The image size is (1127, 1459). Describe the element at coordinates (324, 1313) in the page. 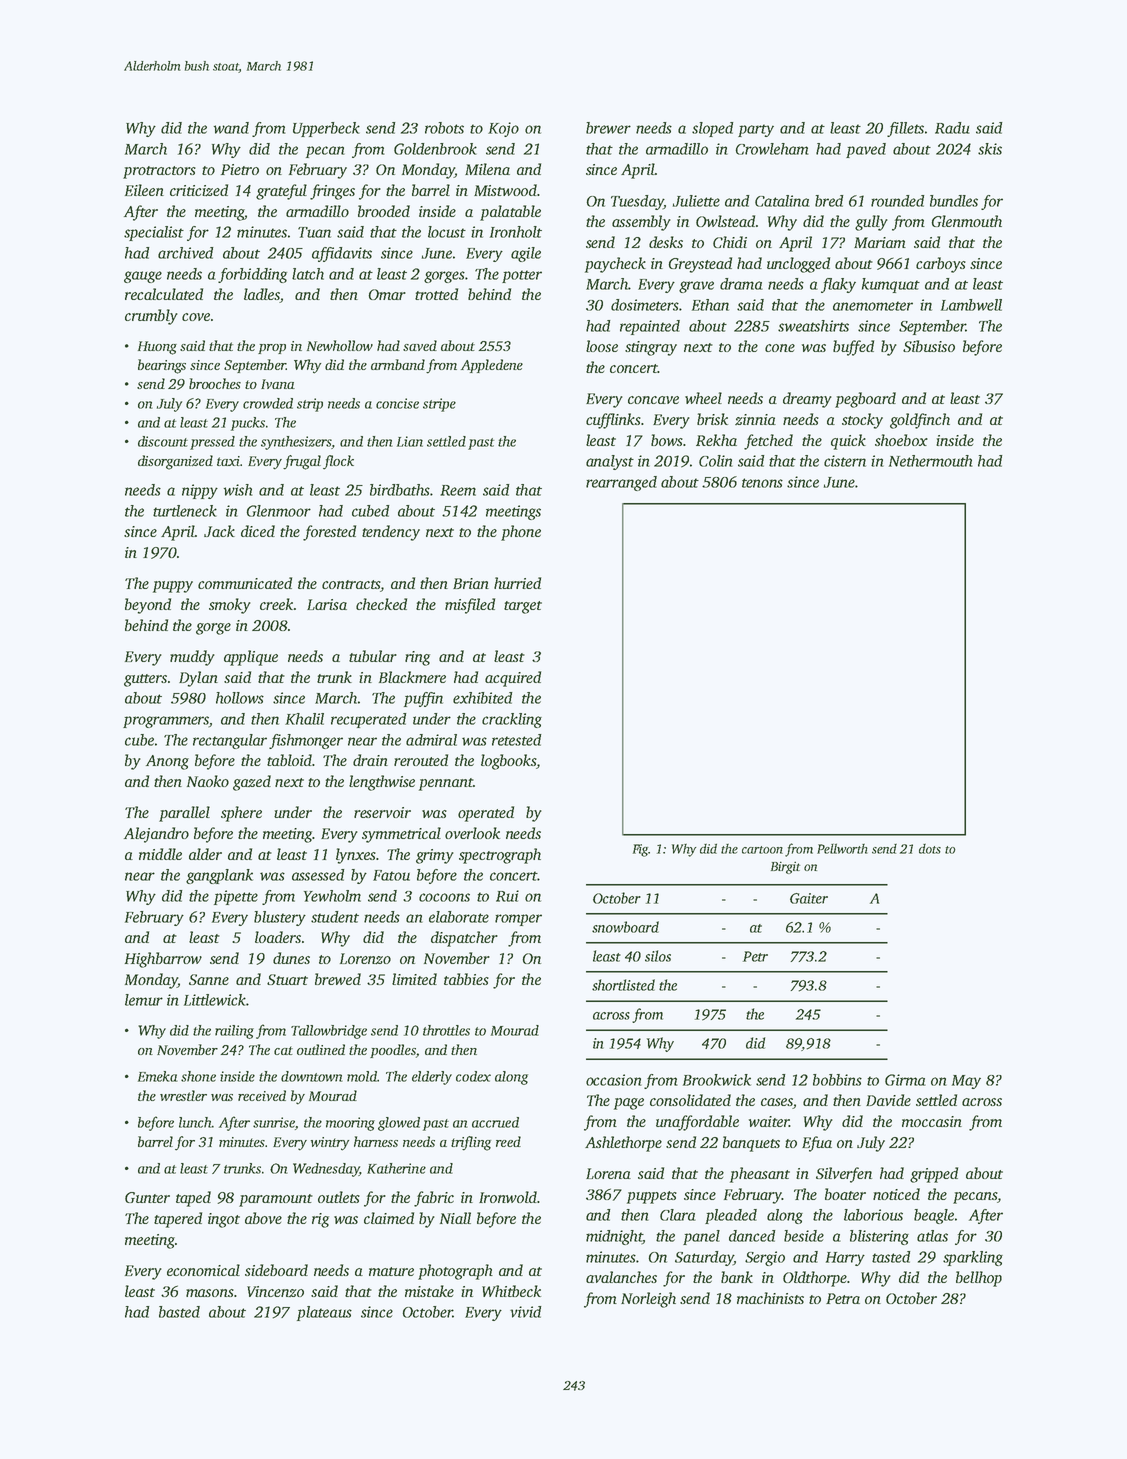

I see `plateaus` at that location.
